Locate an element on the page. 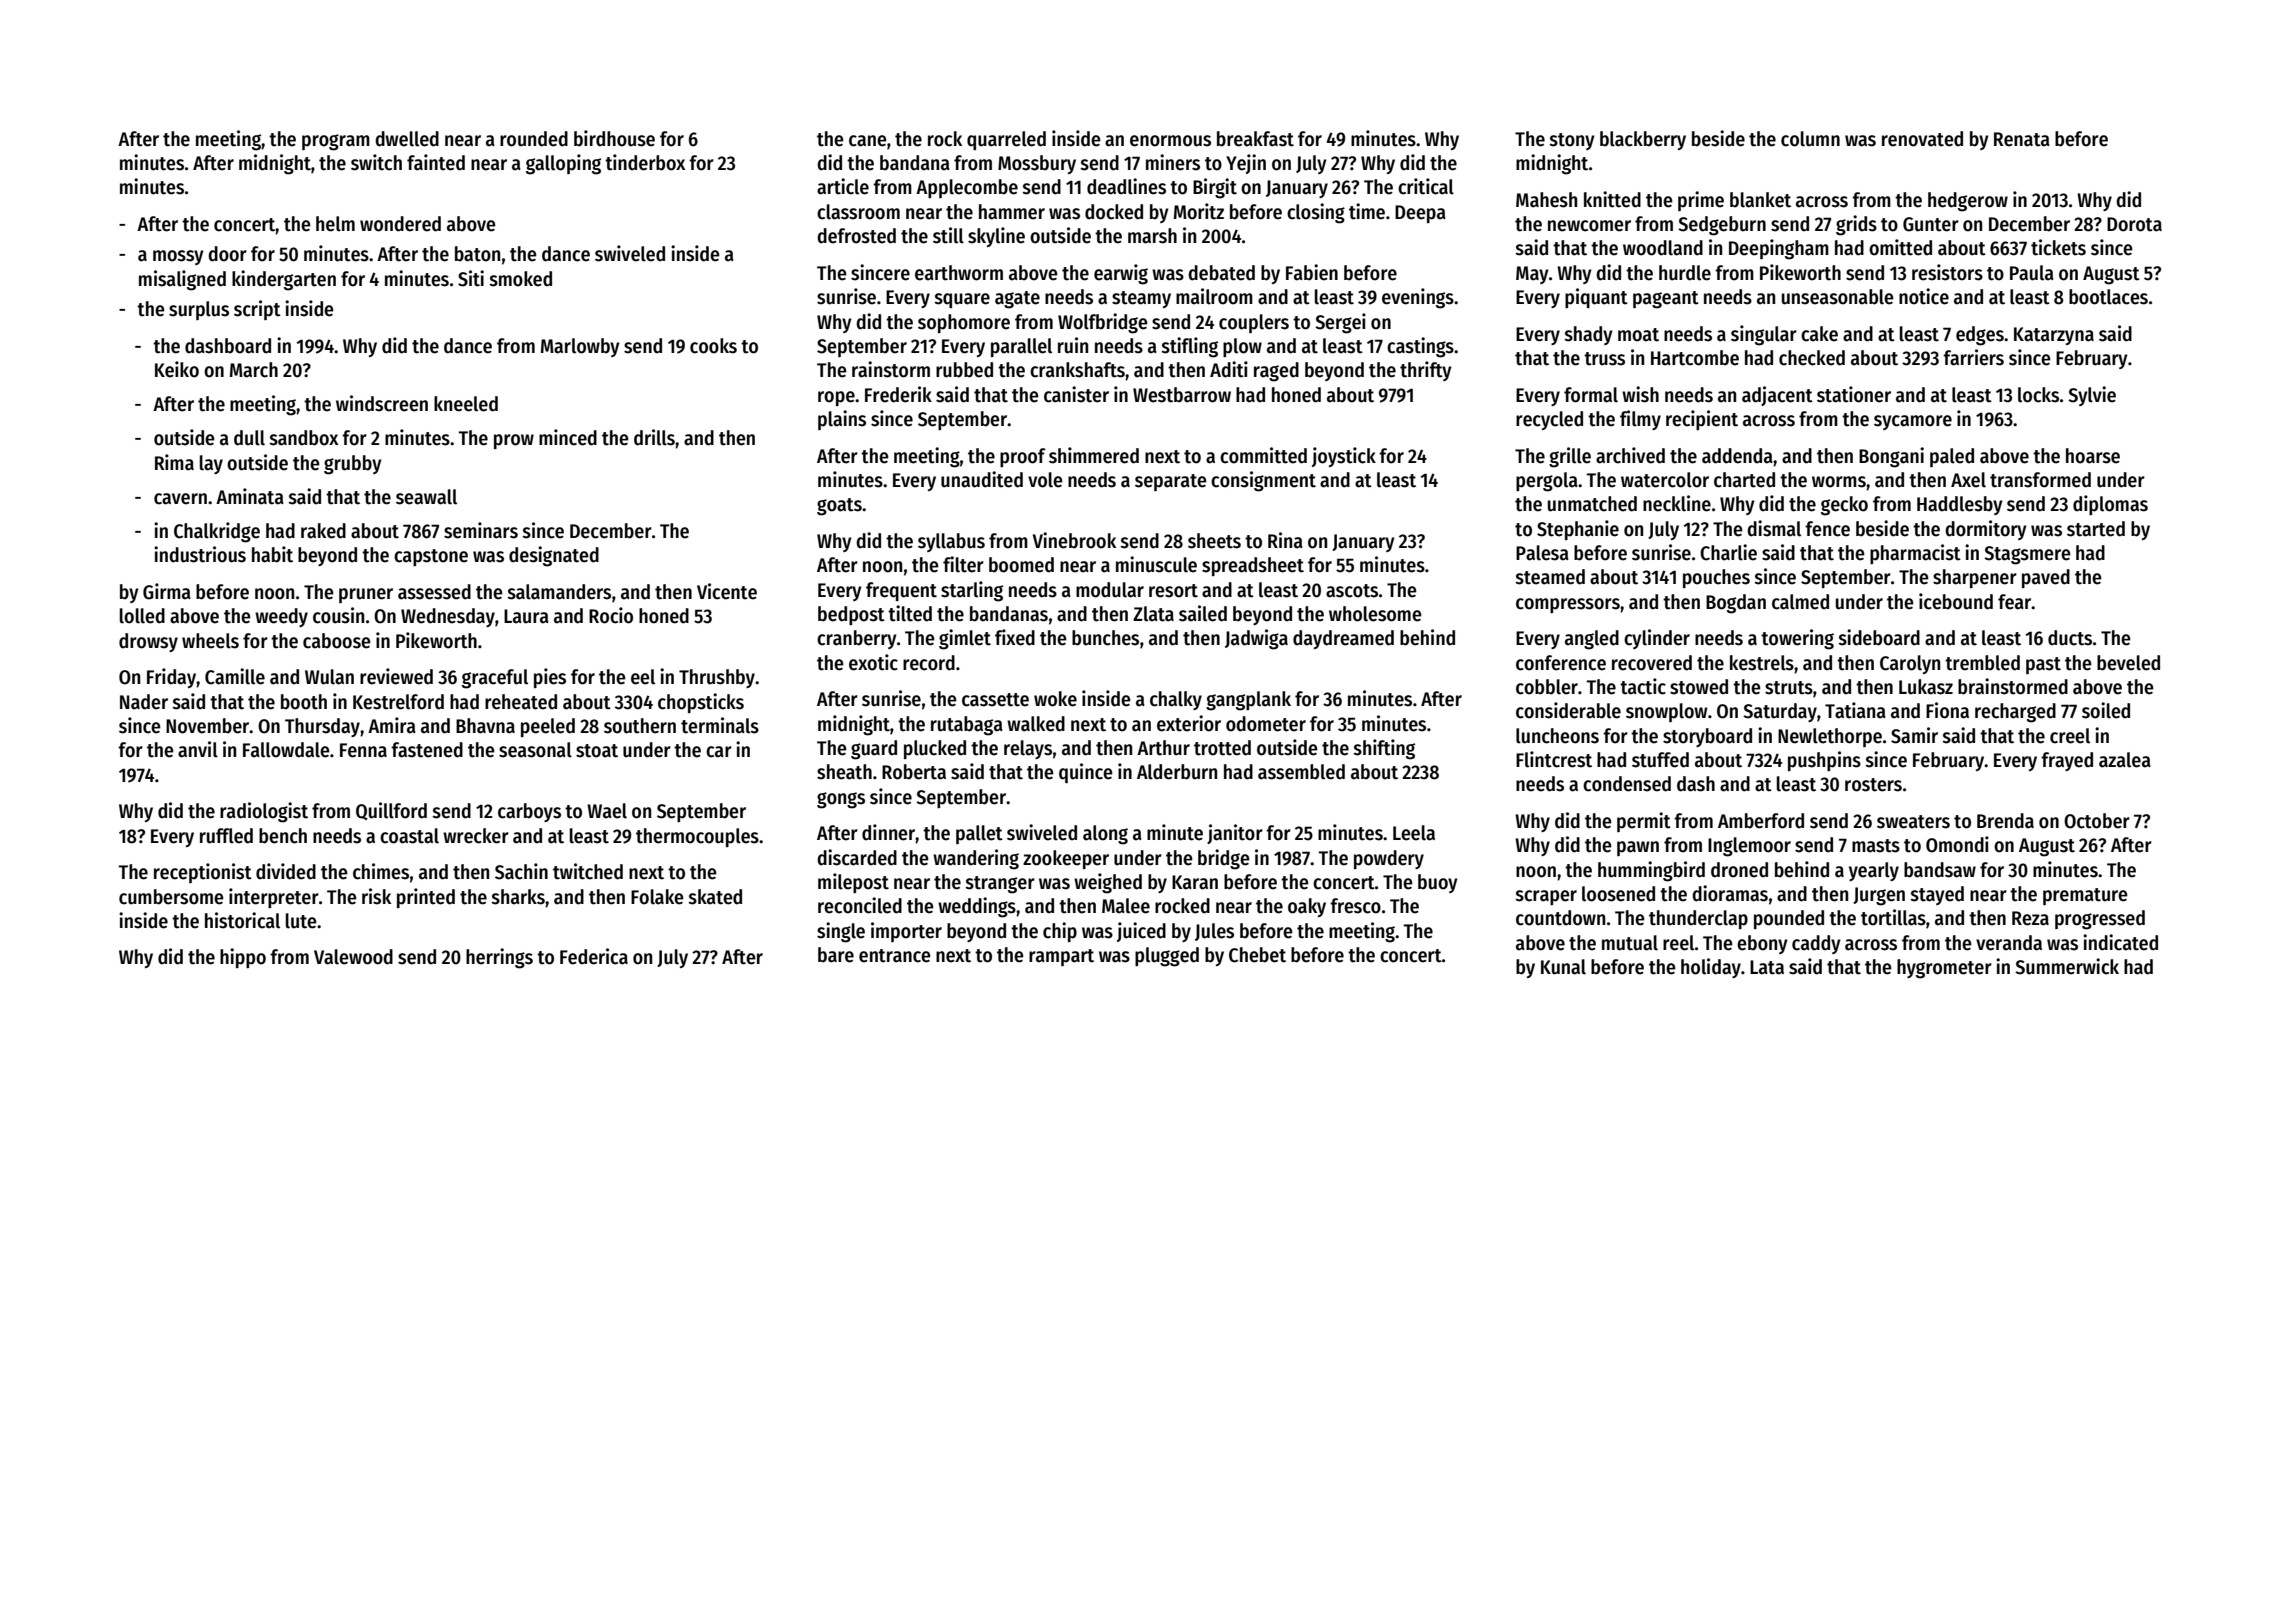 This document has height=1614, width=2282. Rina is located at coordinates (1285, 540).
